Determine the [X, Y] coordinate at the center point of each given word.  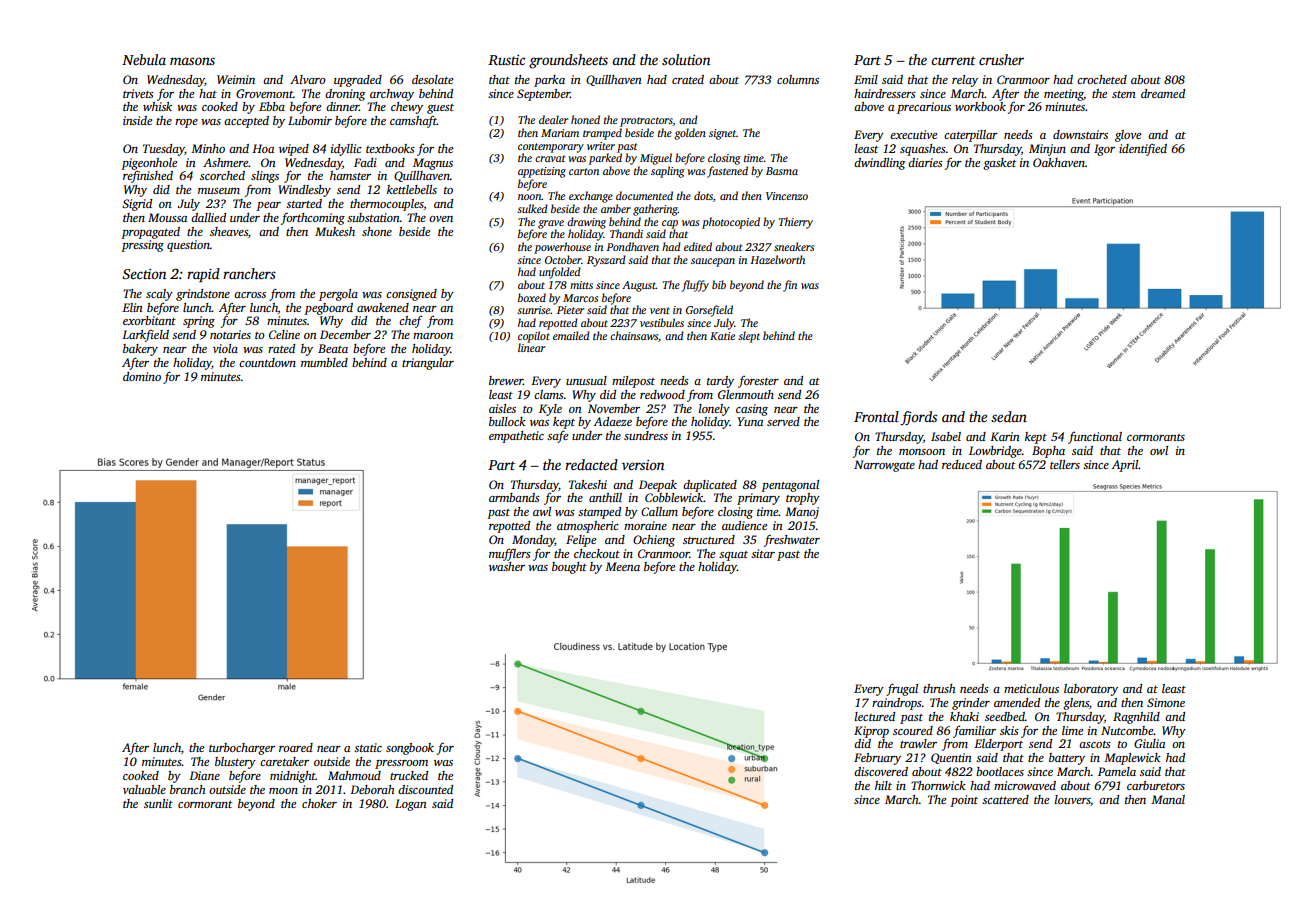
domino [142, 376]
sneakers [794, 246]
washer [507, 566]
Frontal [876, 416]
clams [549, 394]
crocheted [1102, 79]
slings [265, 177]
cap [670, 224]
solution [686, 59]
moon [283, 791]
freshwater [792, 540]
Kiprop [871, 732]
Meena [622, 566]
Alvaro [308, 79]
